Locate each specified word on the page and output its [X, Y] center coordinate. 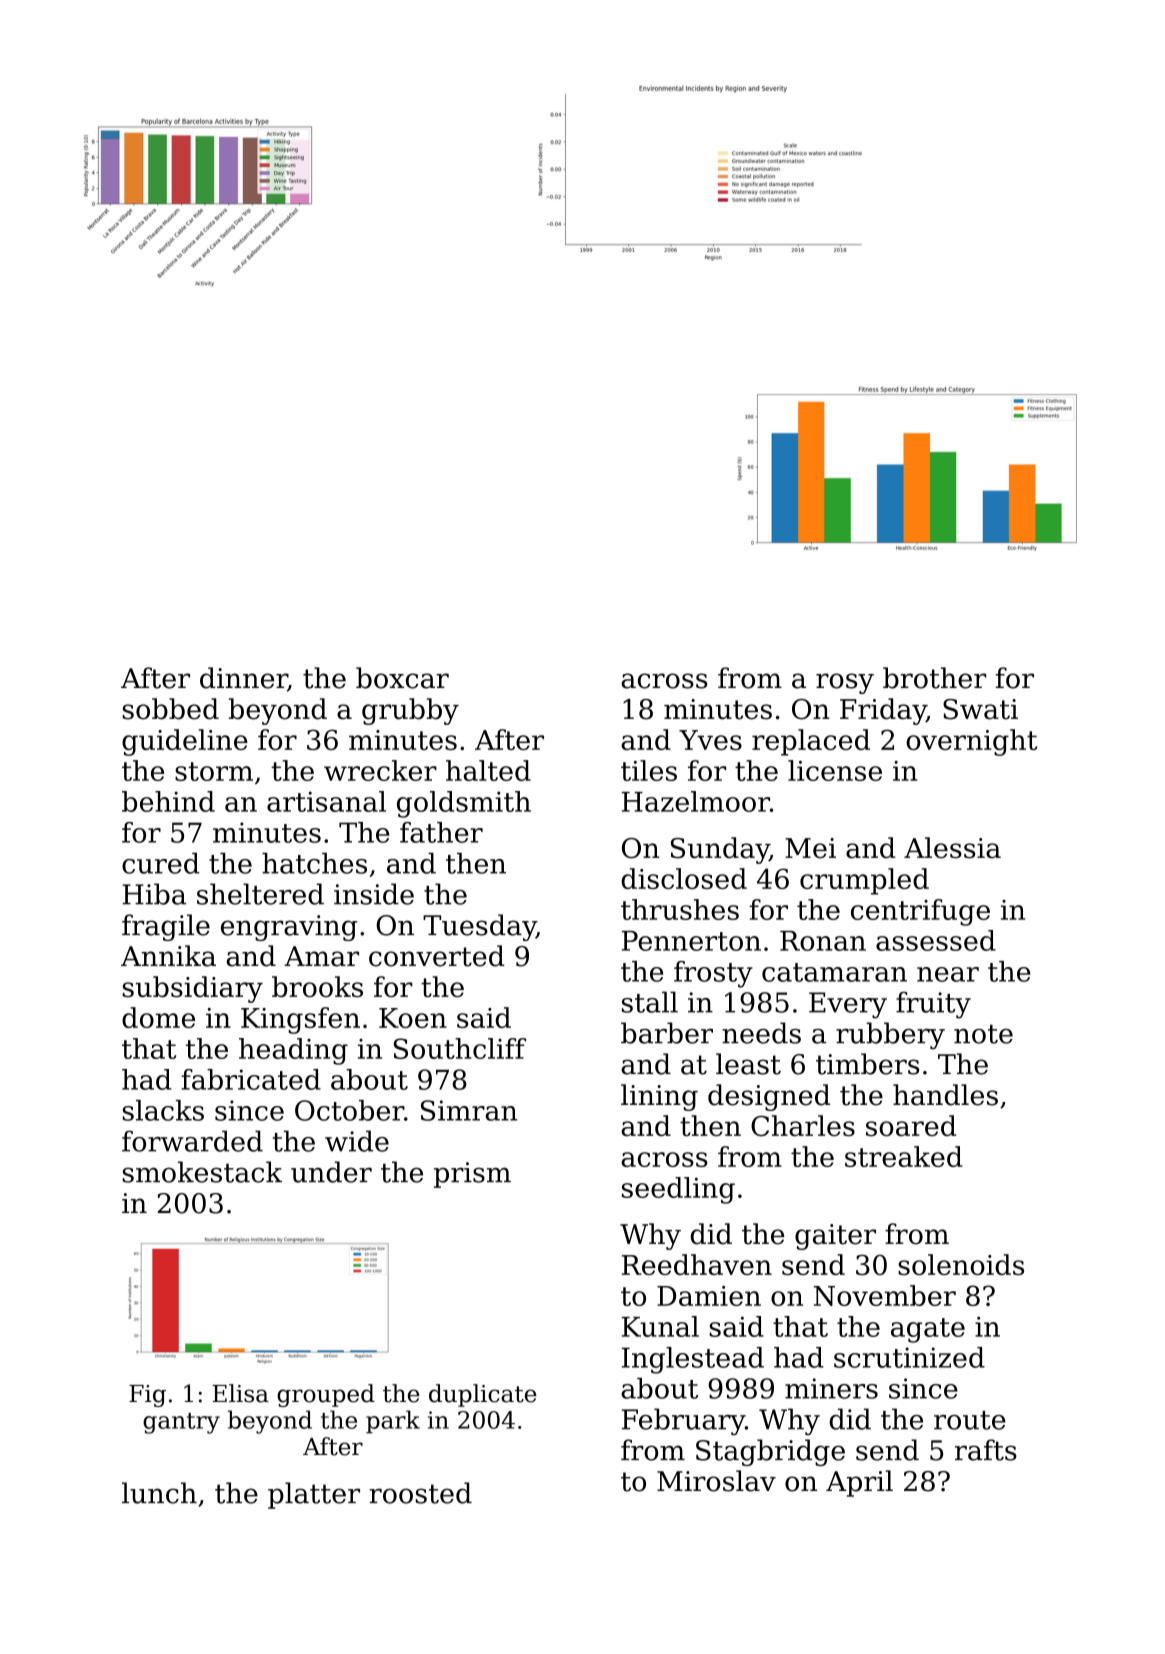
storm [214, 771]
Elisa [241, 1393]
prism [472, 1175]
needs [761, 1033]
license [835, 770]
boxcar [402, 678]
